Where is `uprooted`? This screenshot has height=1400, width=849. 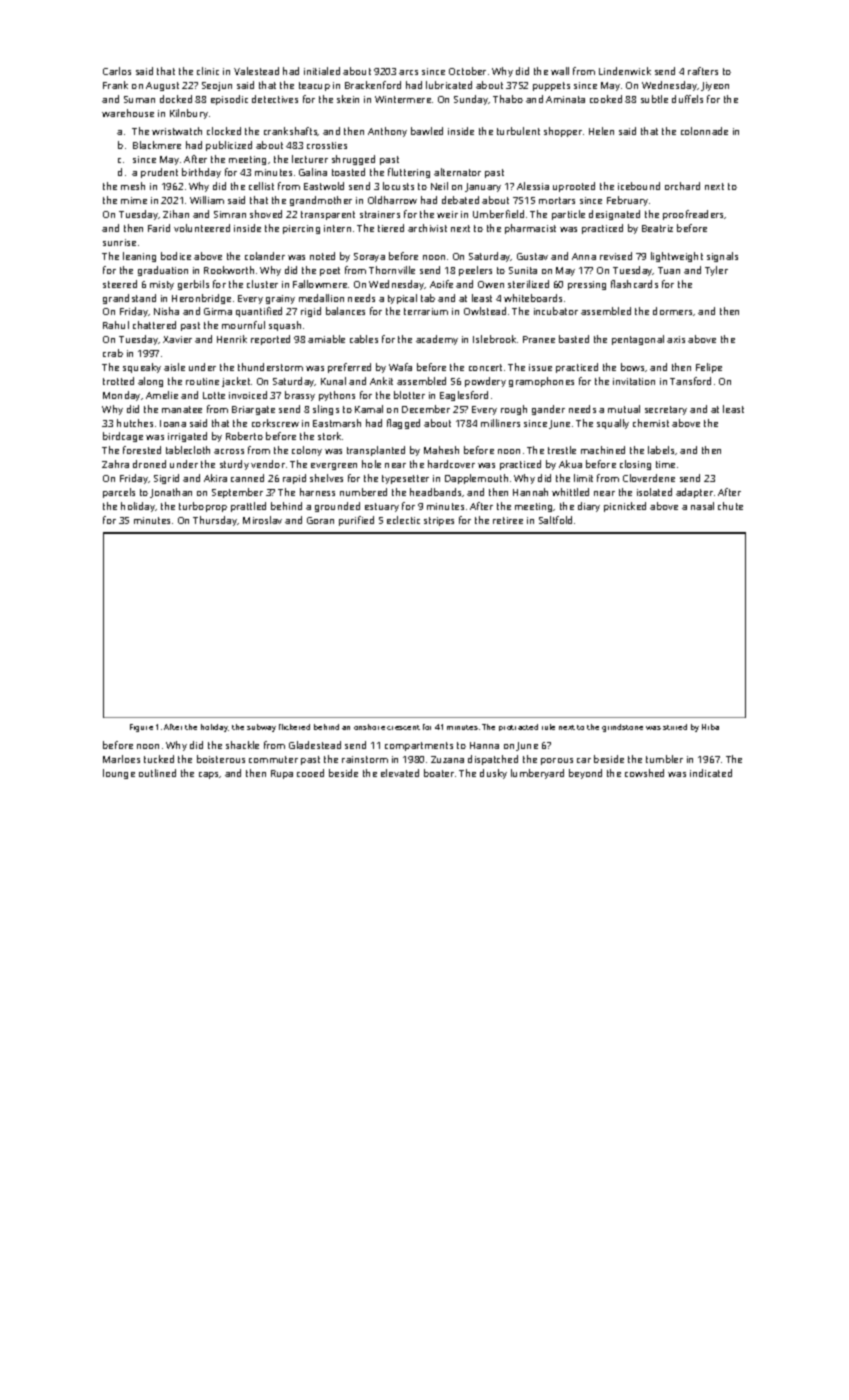 uprooted is located at coordinates (574, 187).
